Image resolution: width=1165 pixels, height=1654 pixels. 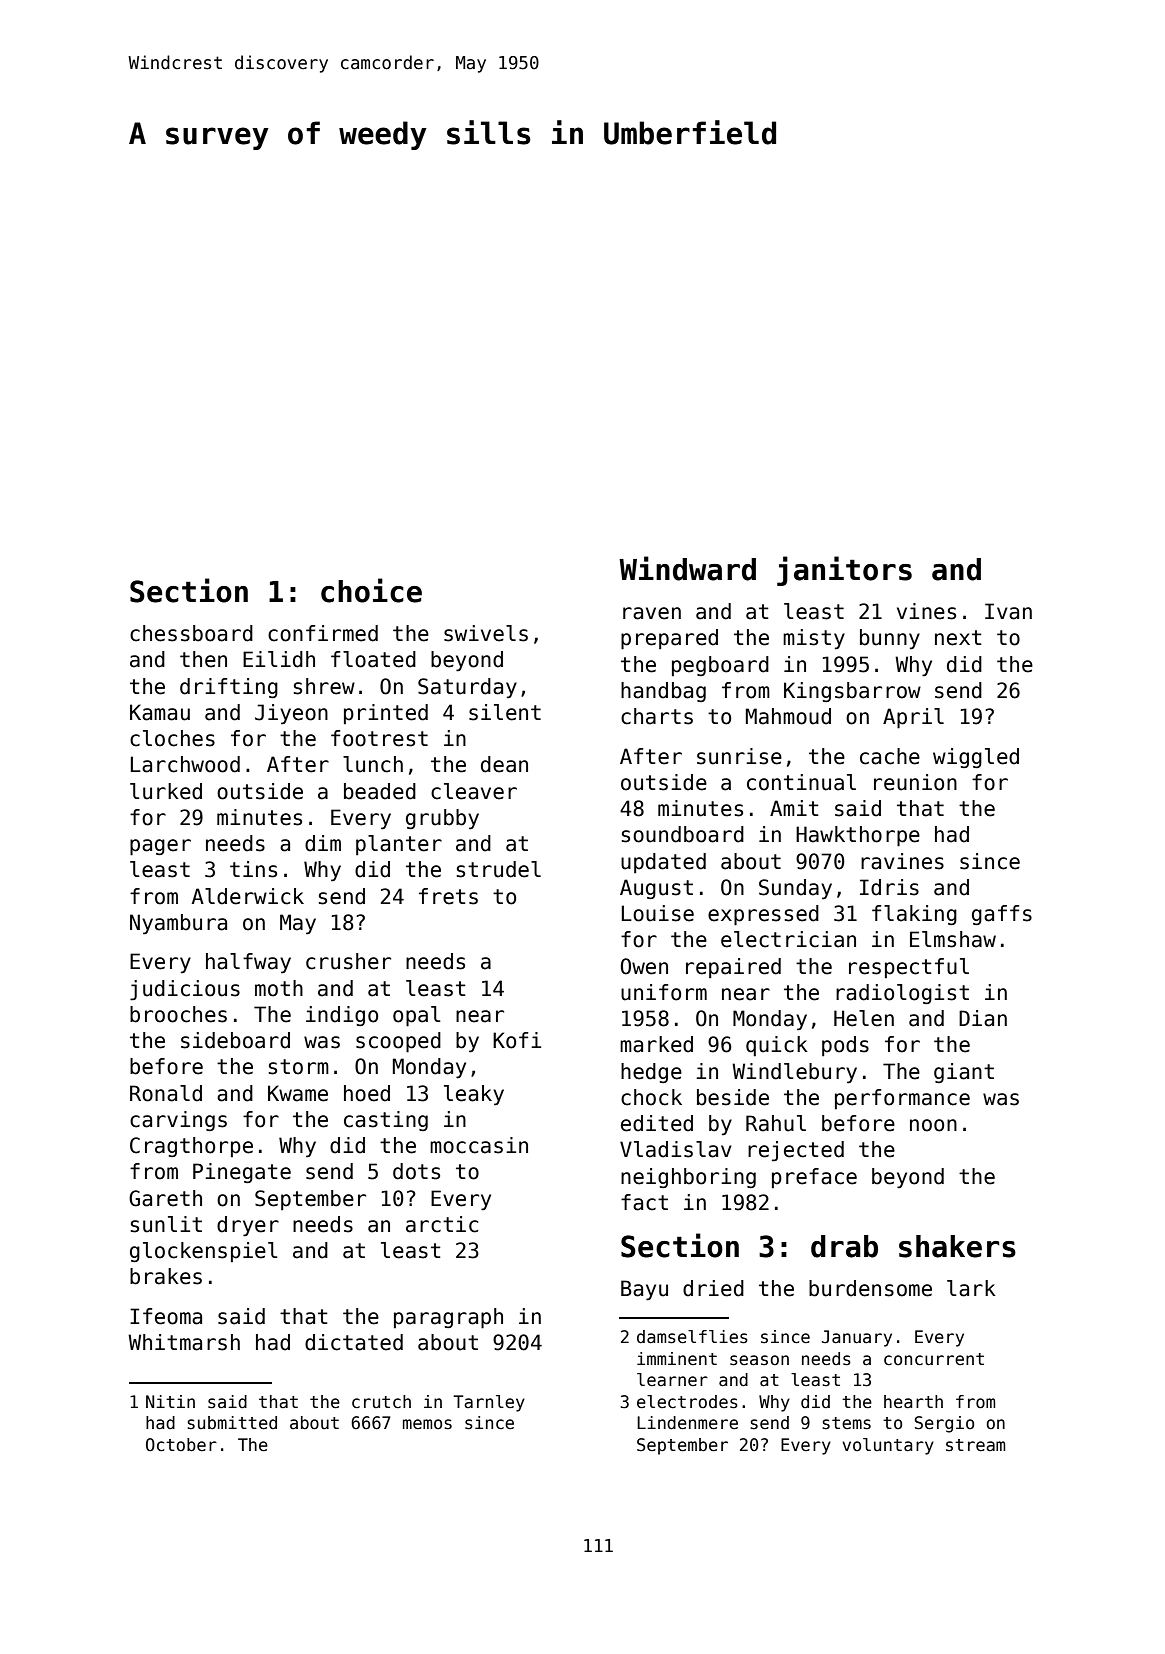 What do you see at coordinates (687, 1423) in the document?
I see `Lindenmere` at bounding box center [687, 1423].
